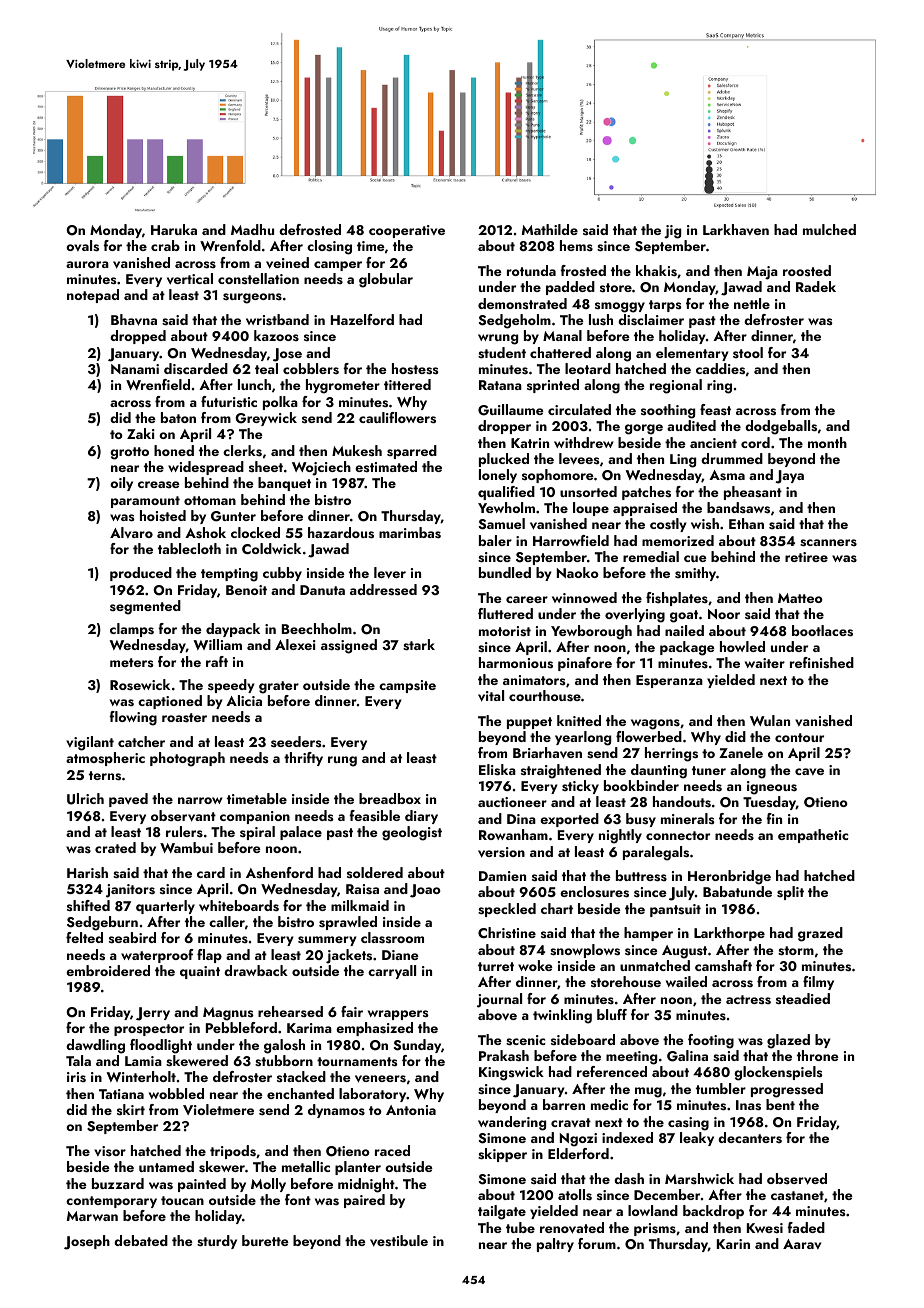  Describe the element at coordinates (770, 720) in the page. I see `Wulan` at that location.
